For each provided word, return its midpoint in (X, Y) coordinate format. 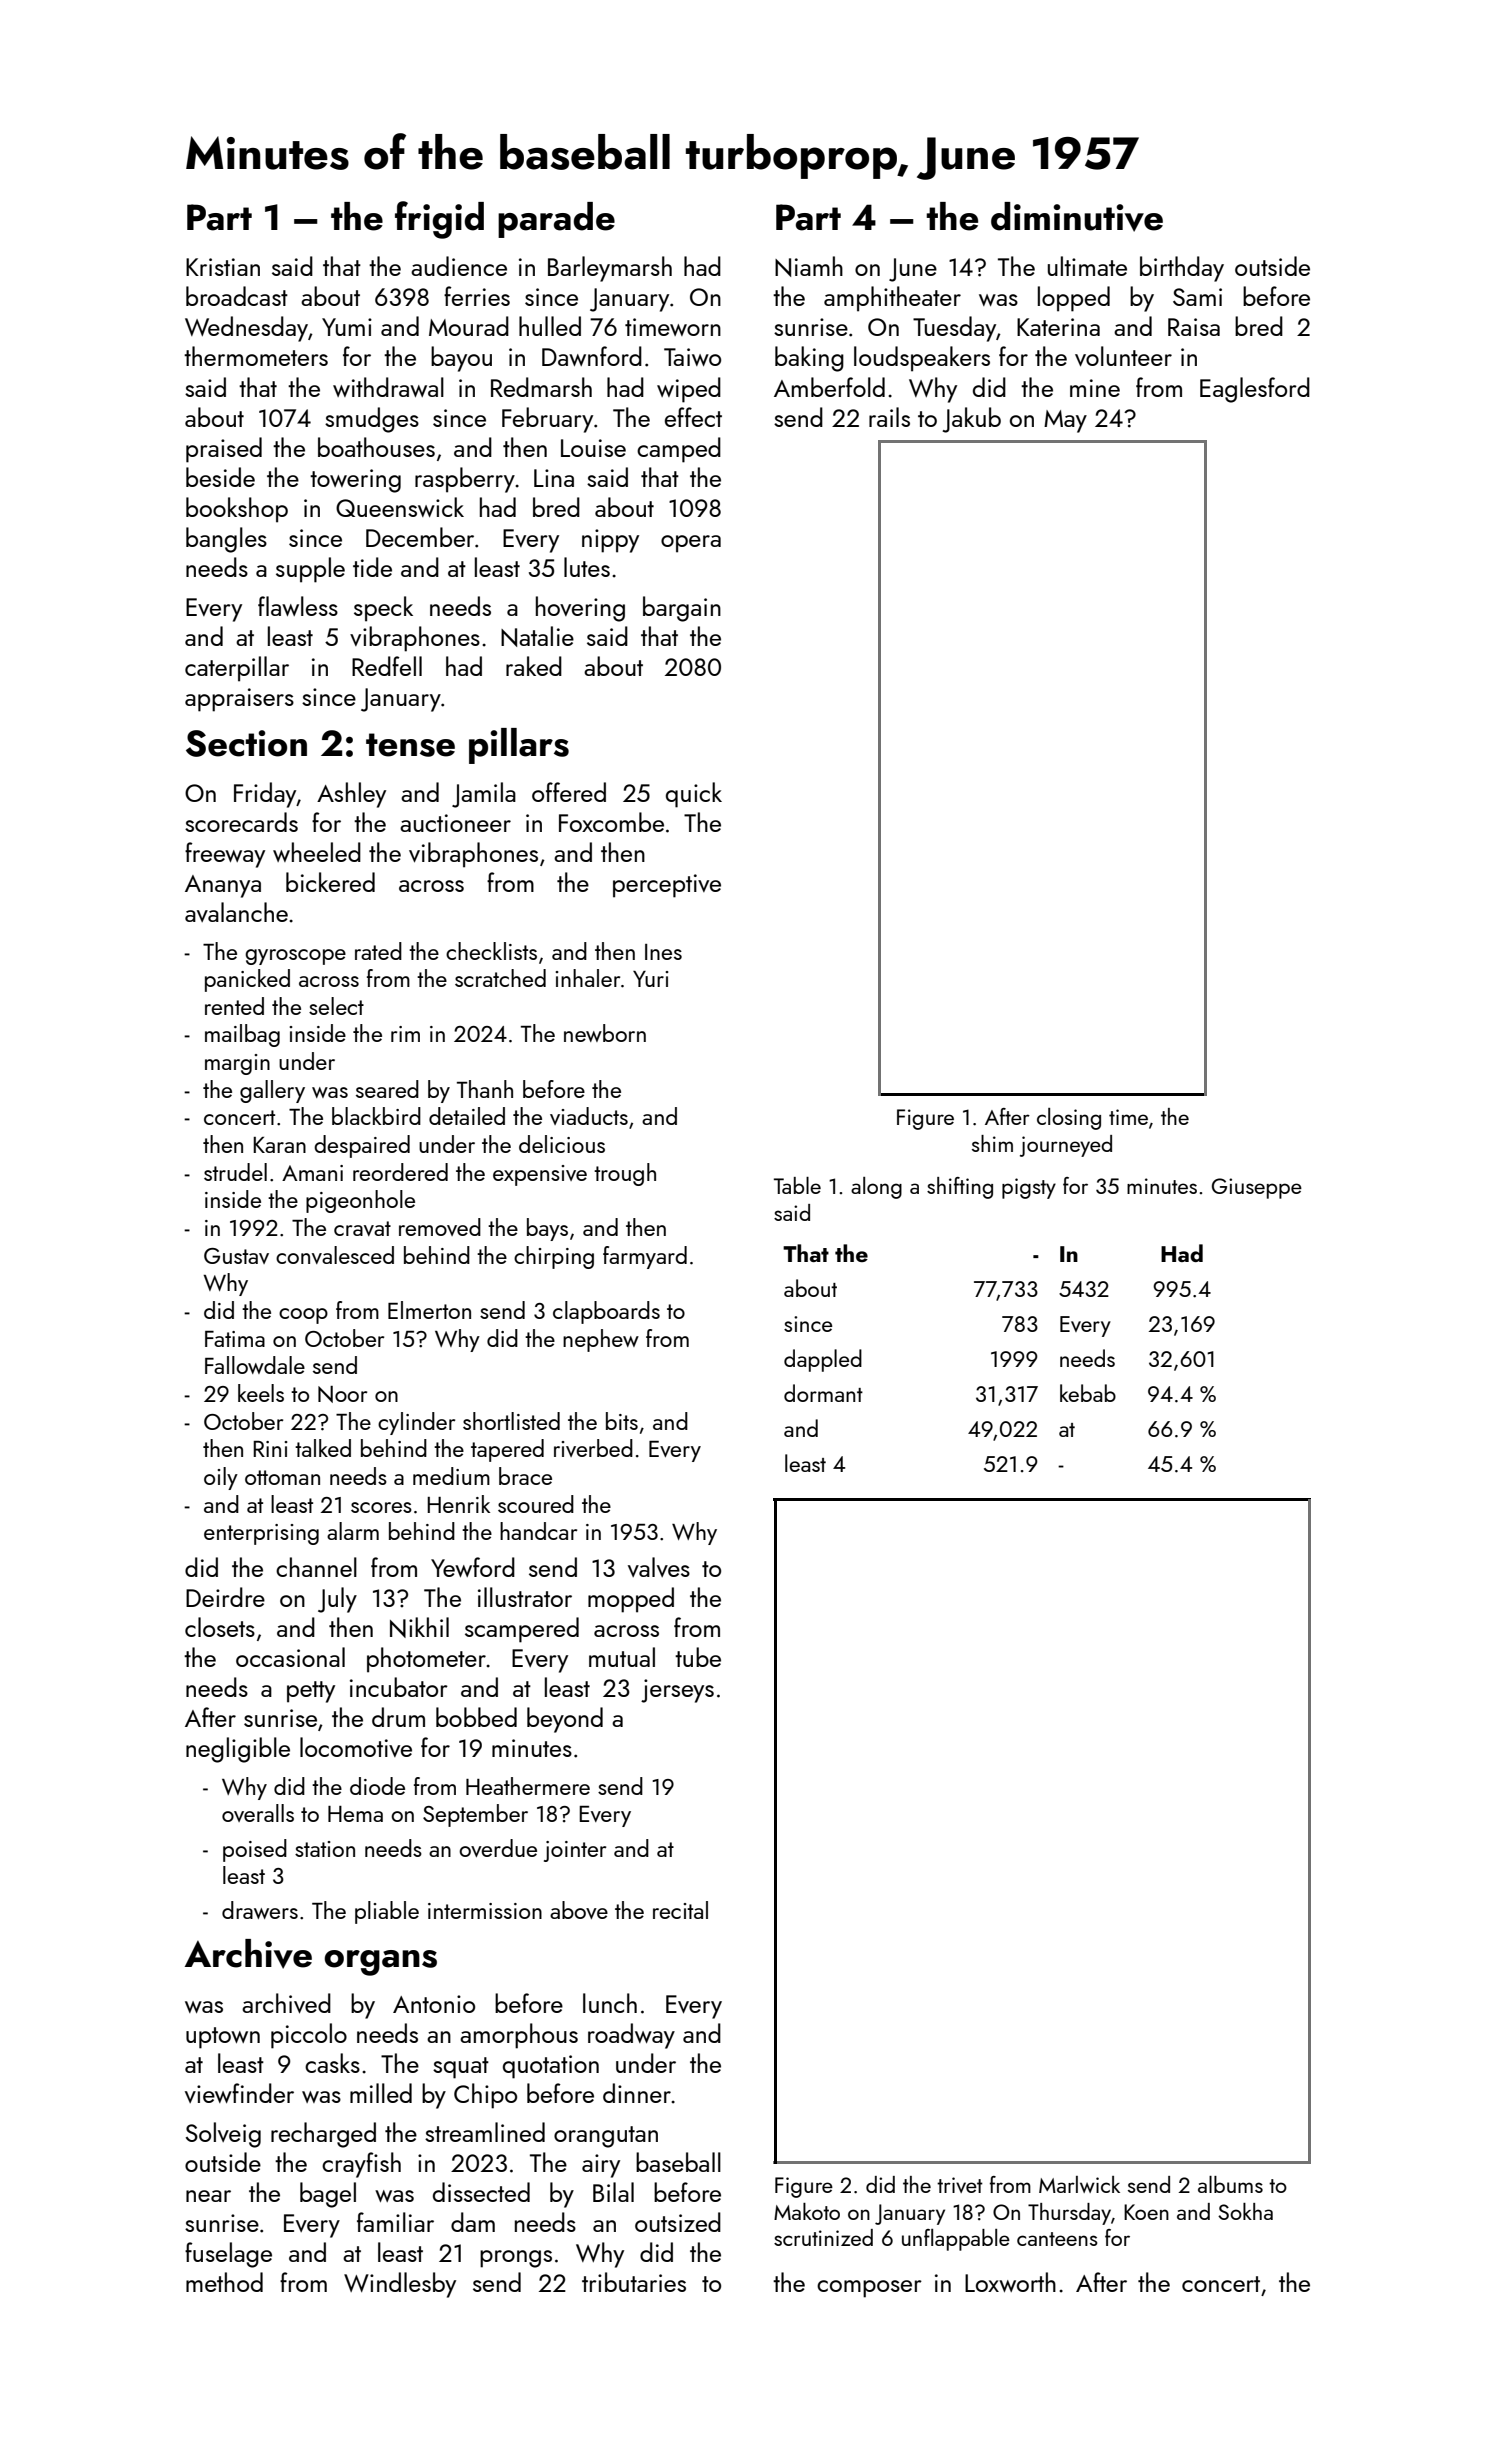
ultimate (1087, 266)
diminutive (1077, 217)
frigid (439, 220)
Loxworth (1010, 2282)
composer (869, 2289)
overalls (258, 1813)
